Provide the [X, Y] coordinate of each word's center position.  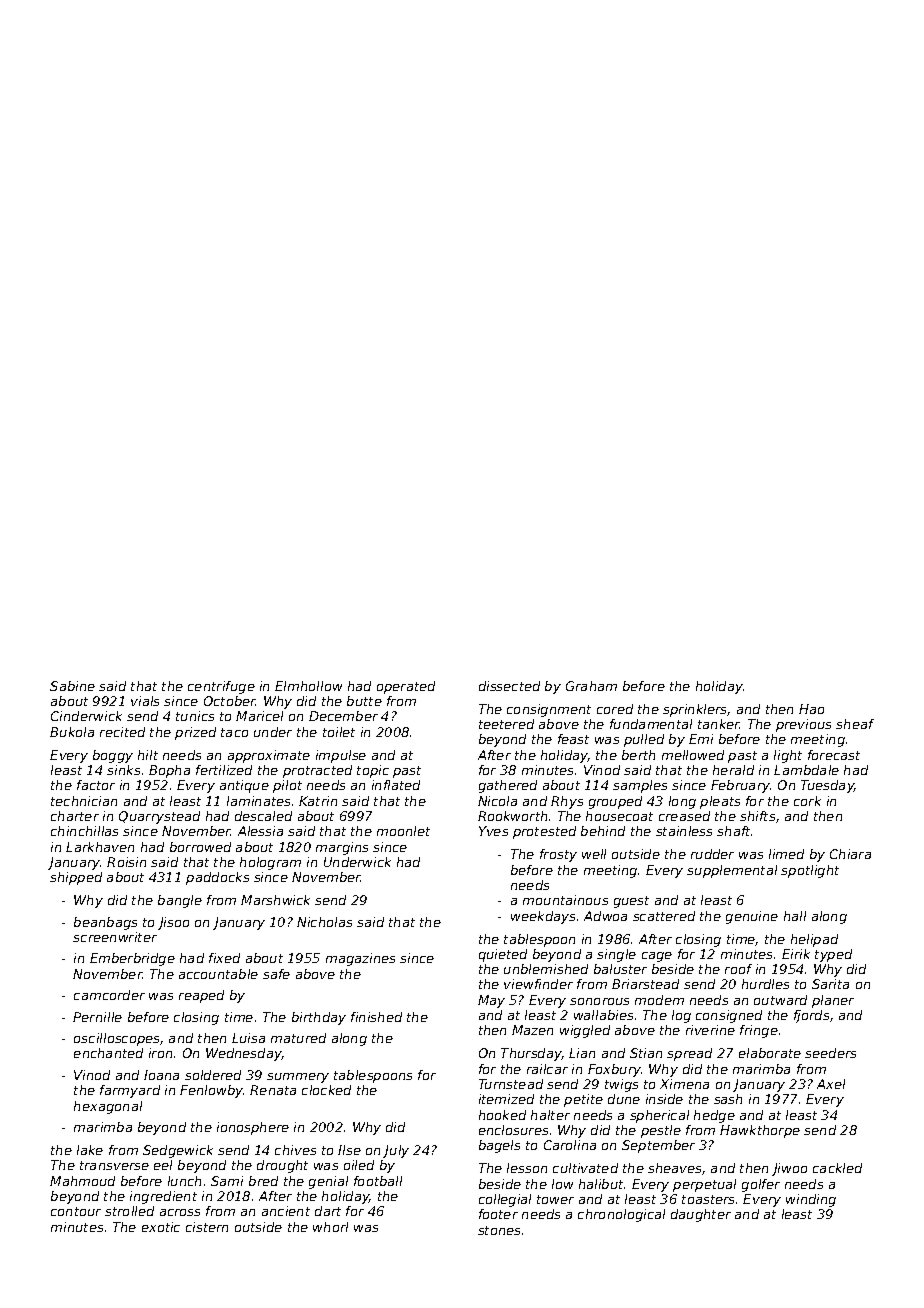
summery [298, 1078]
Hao [811, 709]
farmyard [130, 1091]
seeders [830, 1053]
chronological [621, 1215]
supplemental [732, 871]
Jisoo [173, 923]
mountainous [565, 900]
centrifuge [221, 687]
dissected [509, 686]
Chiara [850, 854]
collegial [505, 1200]
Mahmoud [82, 1181]
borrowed [200, 847]
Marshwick [275, 900]
